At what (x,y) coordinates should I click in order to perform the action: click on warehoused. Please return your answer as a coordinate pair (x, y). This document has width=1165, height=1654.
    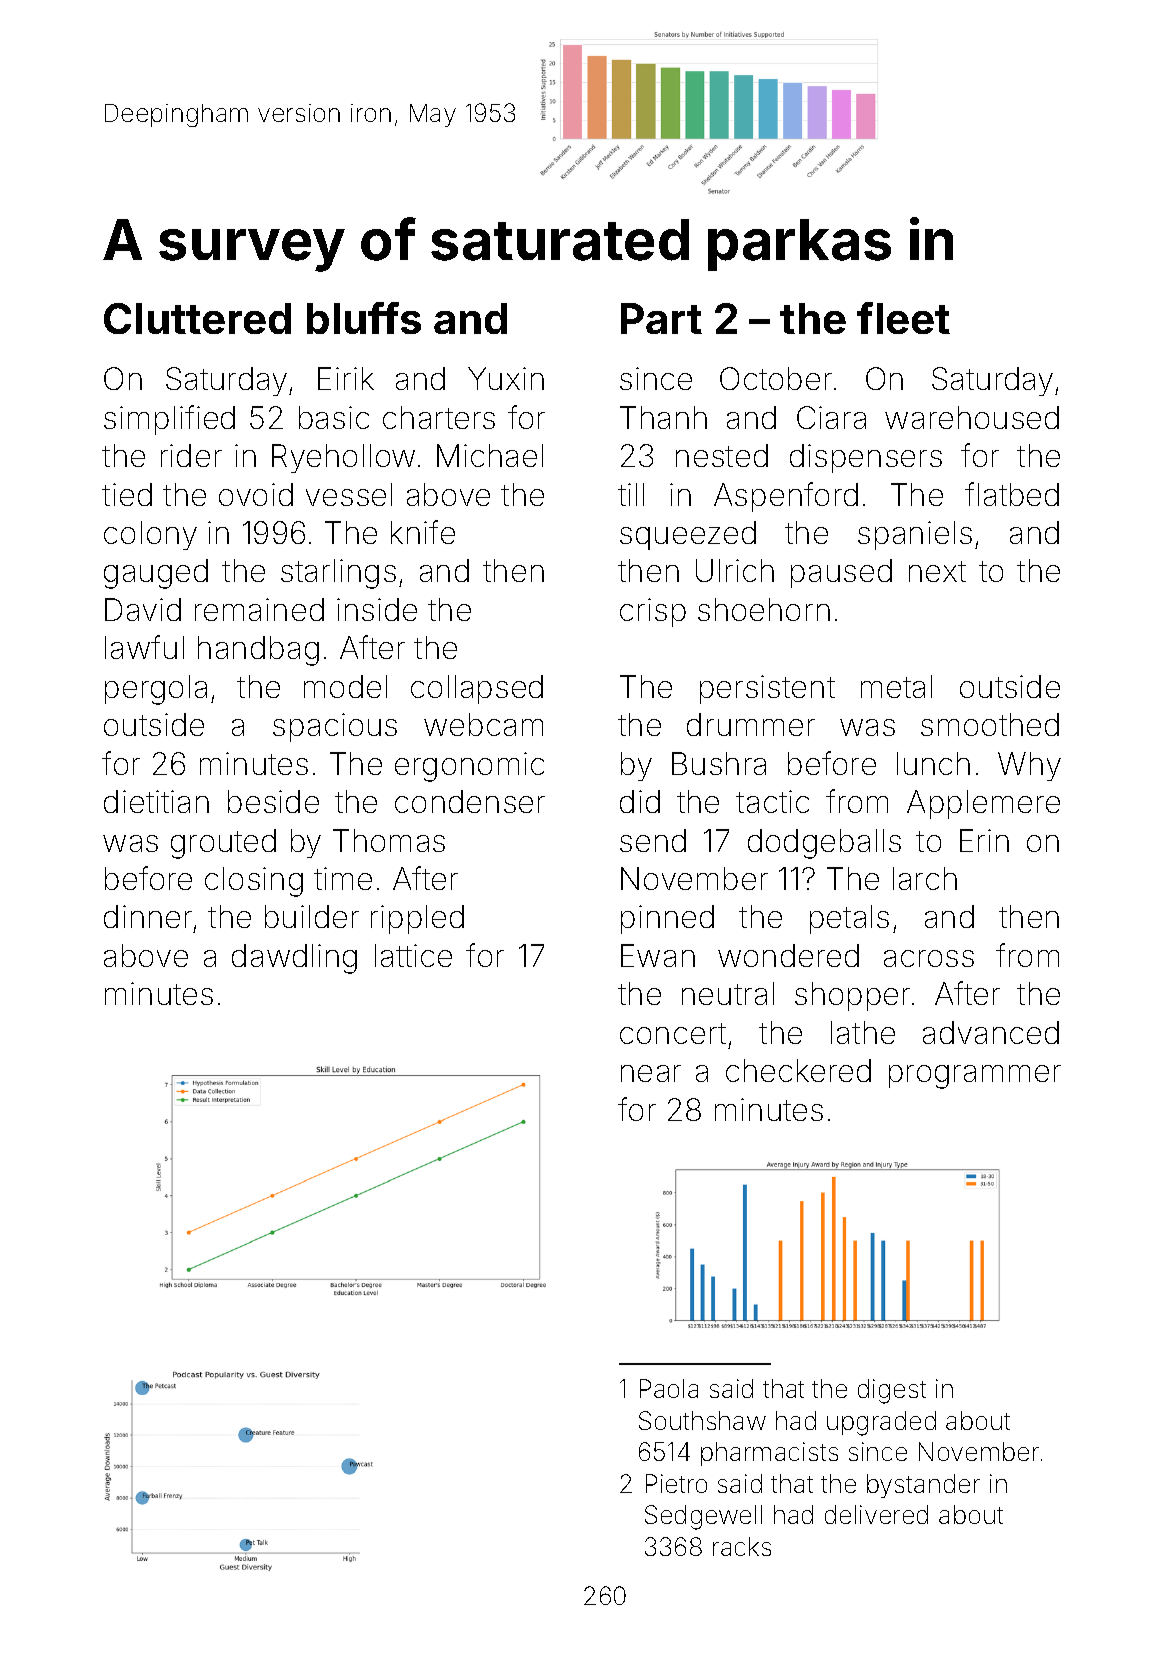
    Looking at the image, I should click on (972, 417).
